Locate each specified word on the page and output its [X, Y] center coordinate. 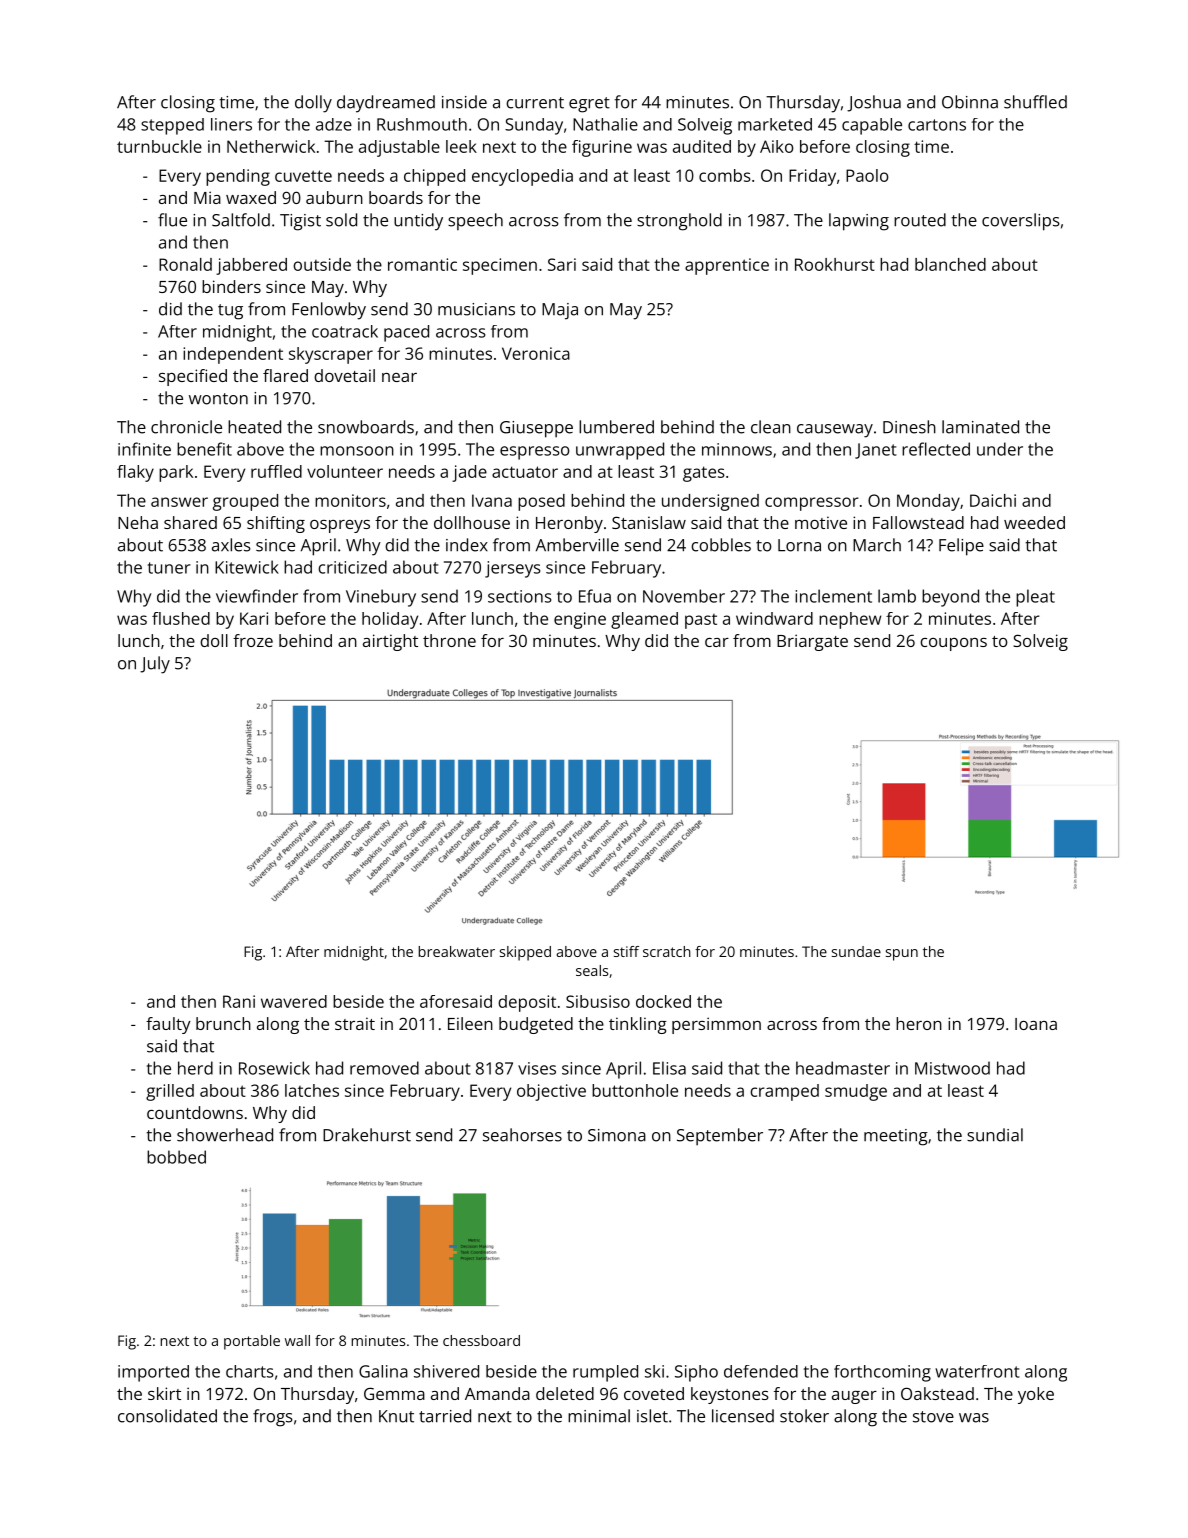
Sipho [696, 1373]
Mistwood [952, 1068]
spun [902, 955]
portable [252, 1342]
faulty [168, 1025]
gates [704, 474]
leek [461, 146]
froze [253, 640]
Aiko [777, 146]
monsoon [357, 451]
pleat [1035, 598]
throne [449, 640]
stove [933, 1417]
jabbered [251, 266]
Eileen [470, 1023]
